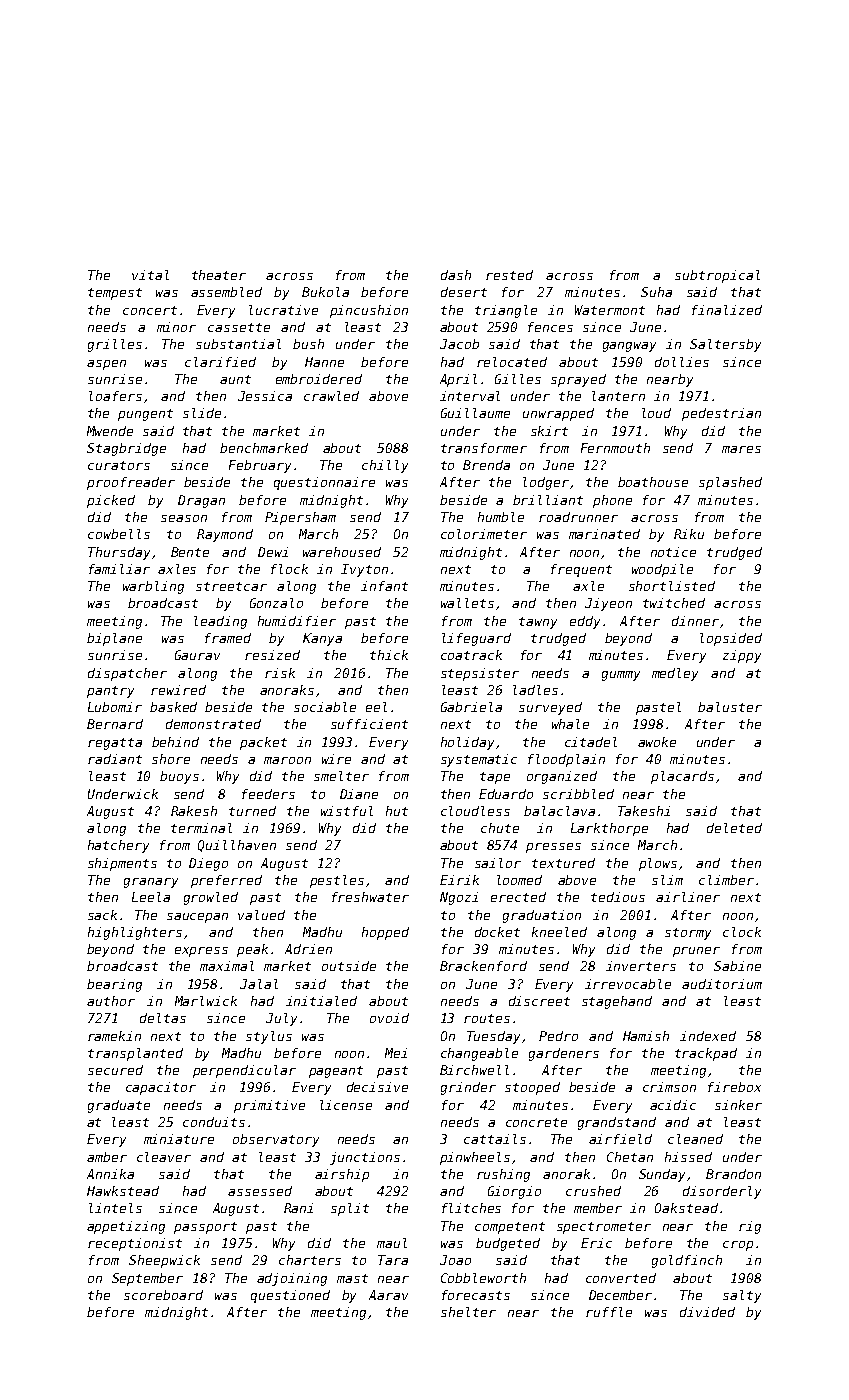 This document has height=1400, width=849. What do you see at coordinates (501, 517) in the document?
I see `humble` at bounding box center [501, 517].
